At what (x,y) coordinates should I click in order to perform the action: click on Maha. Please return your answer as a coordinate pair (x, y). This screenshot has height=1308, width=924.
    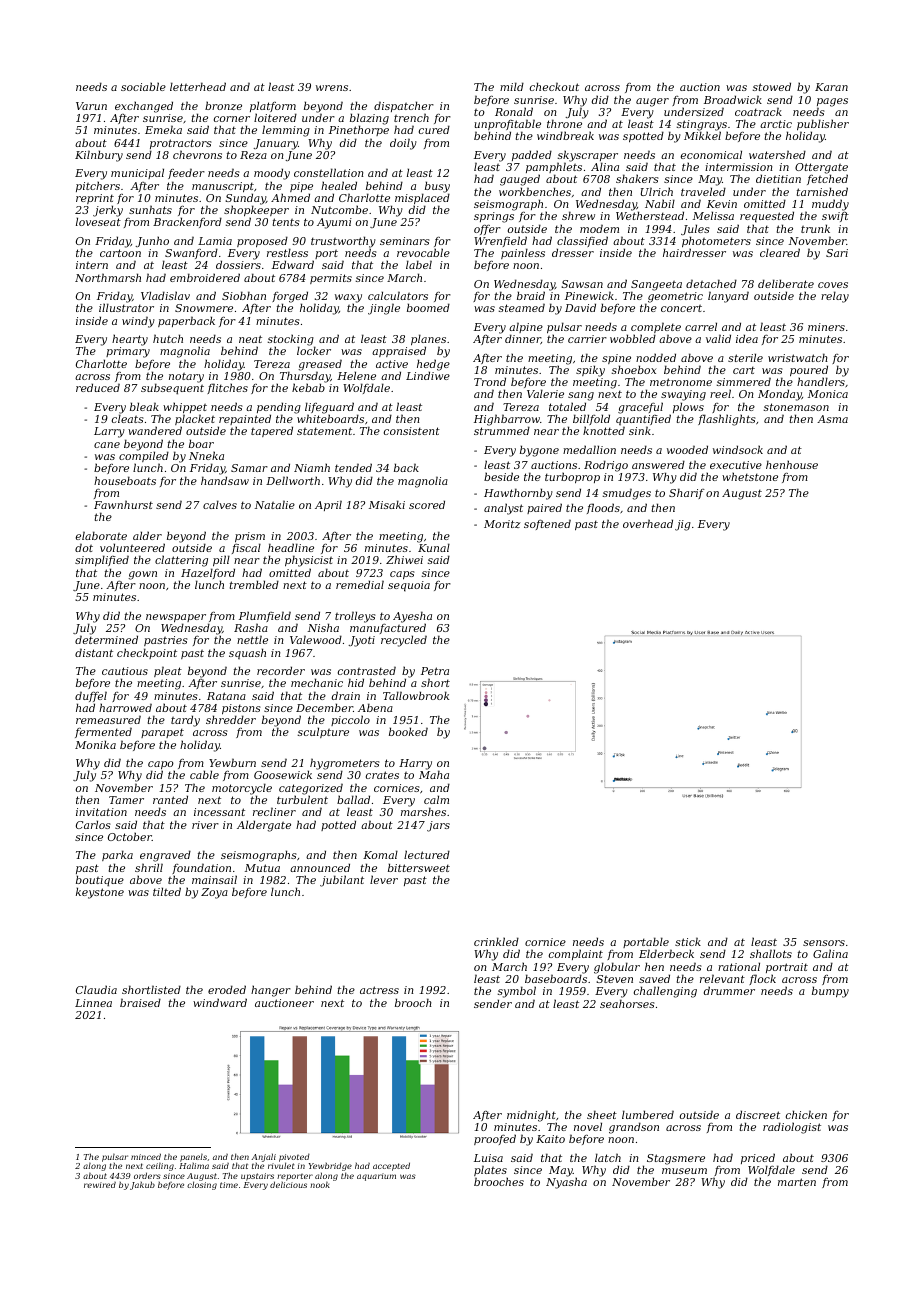
    Looking at the image, I should click on (434, 775).
